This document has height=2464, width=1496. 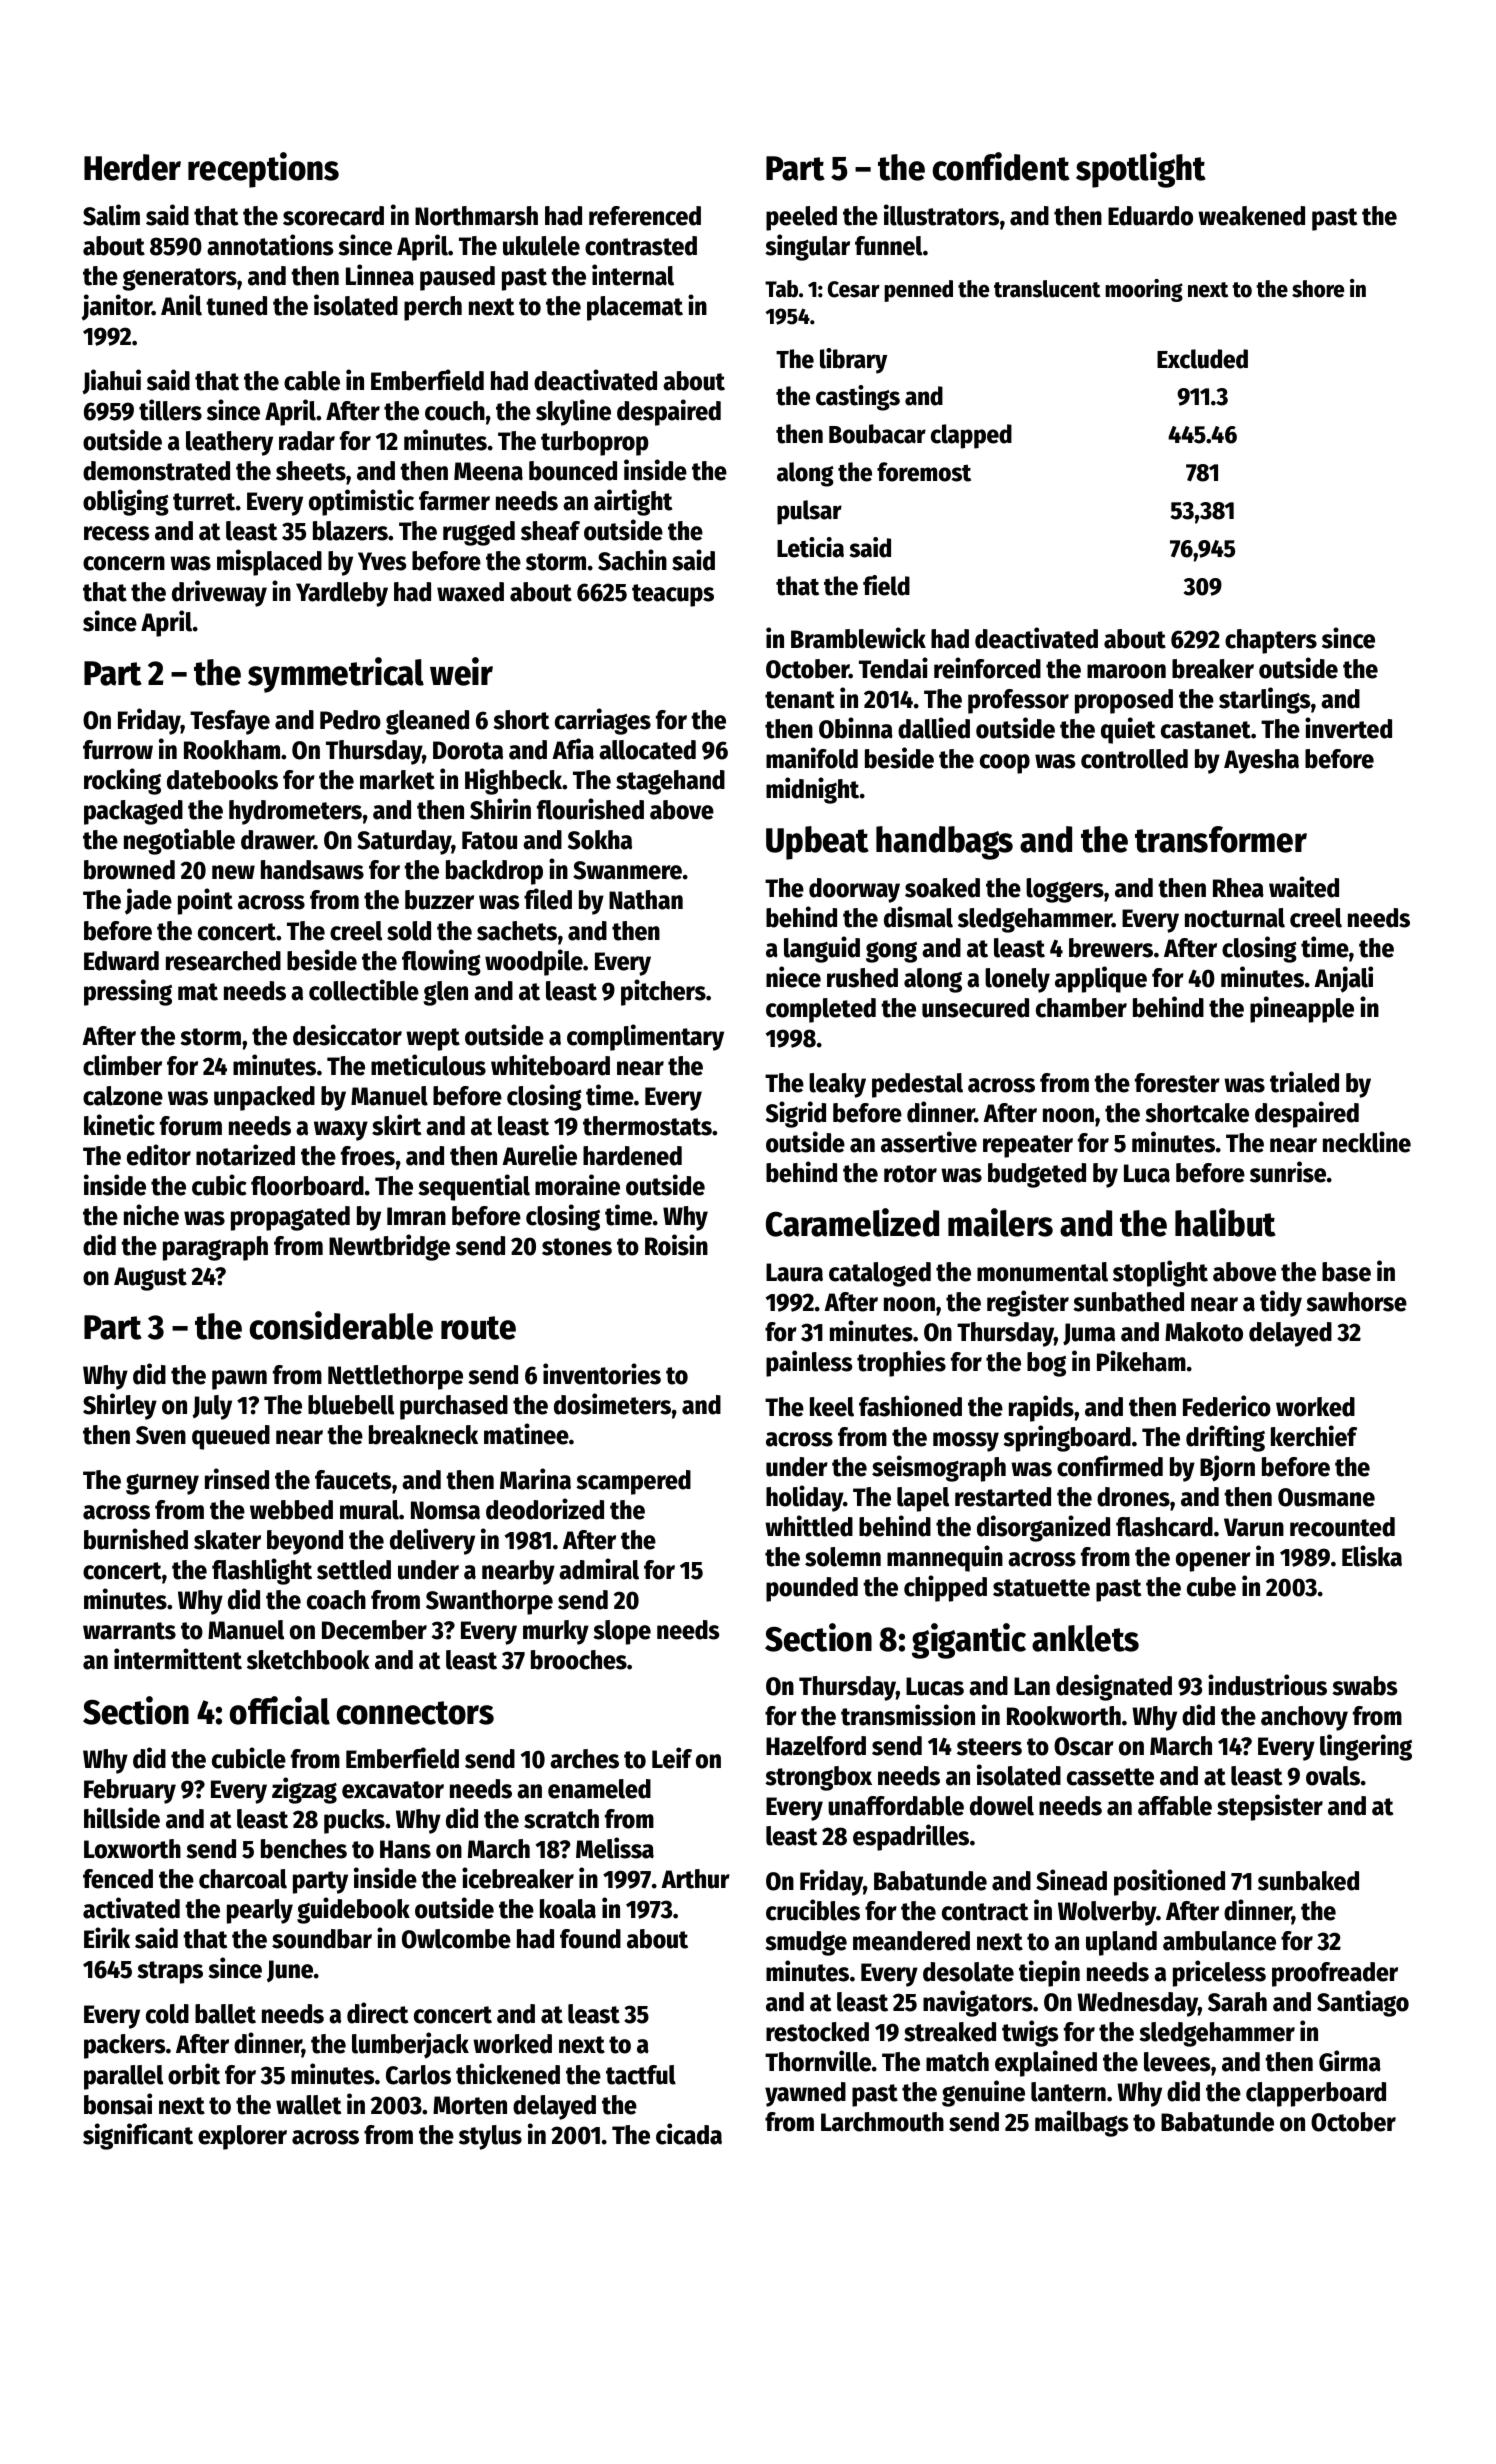 What do you see at coordinates (1005, 764) in the document?
I see `coop` at bounding box center [1005, 764].
